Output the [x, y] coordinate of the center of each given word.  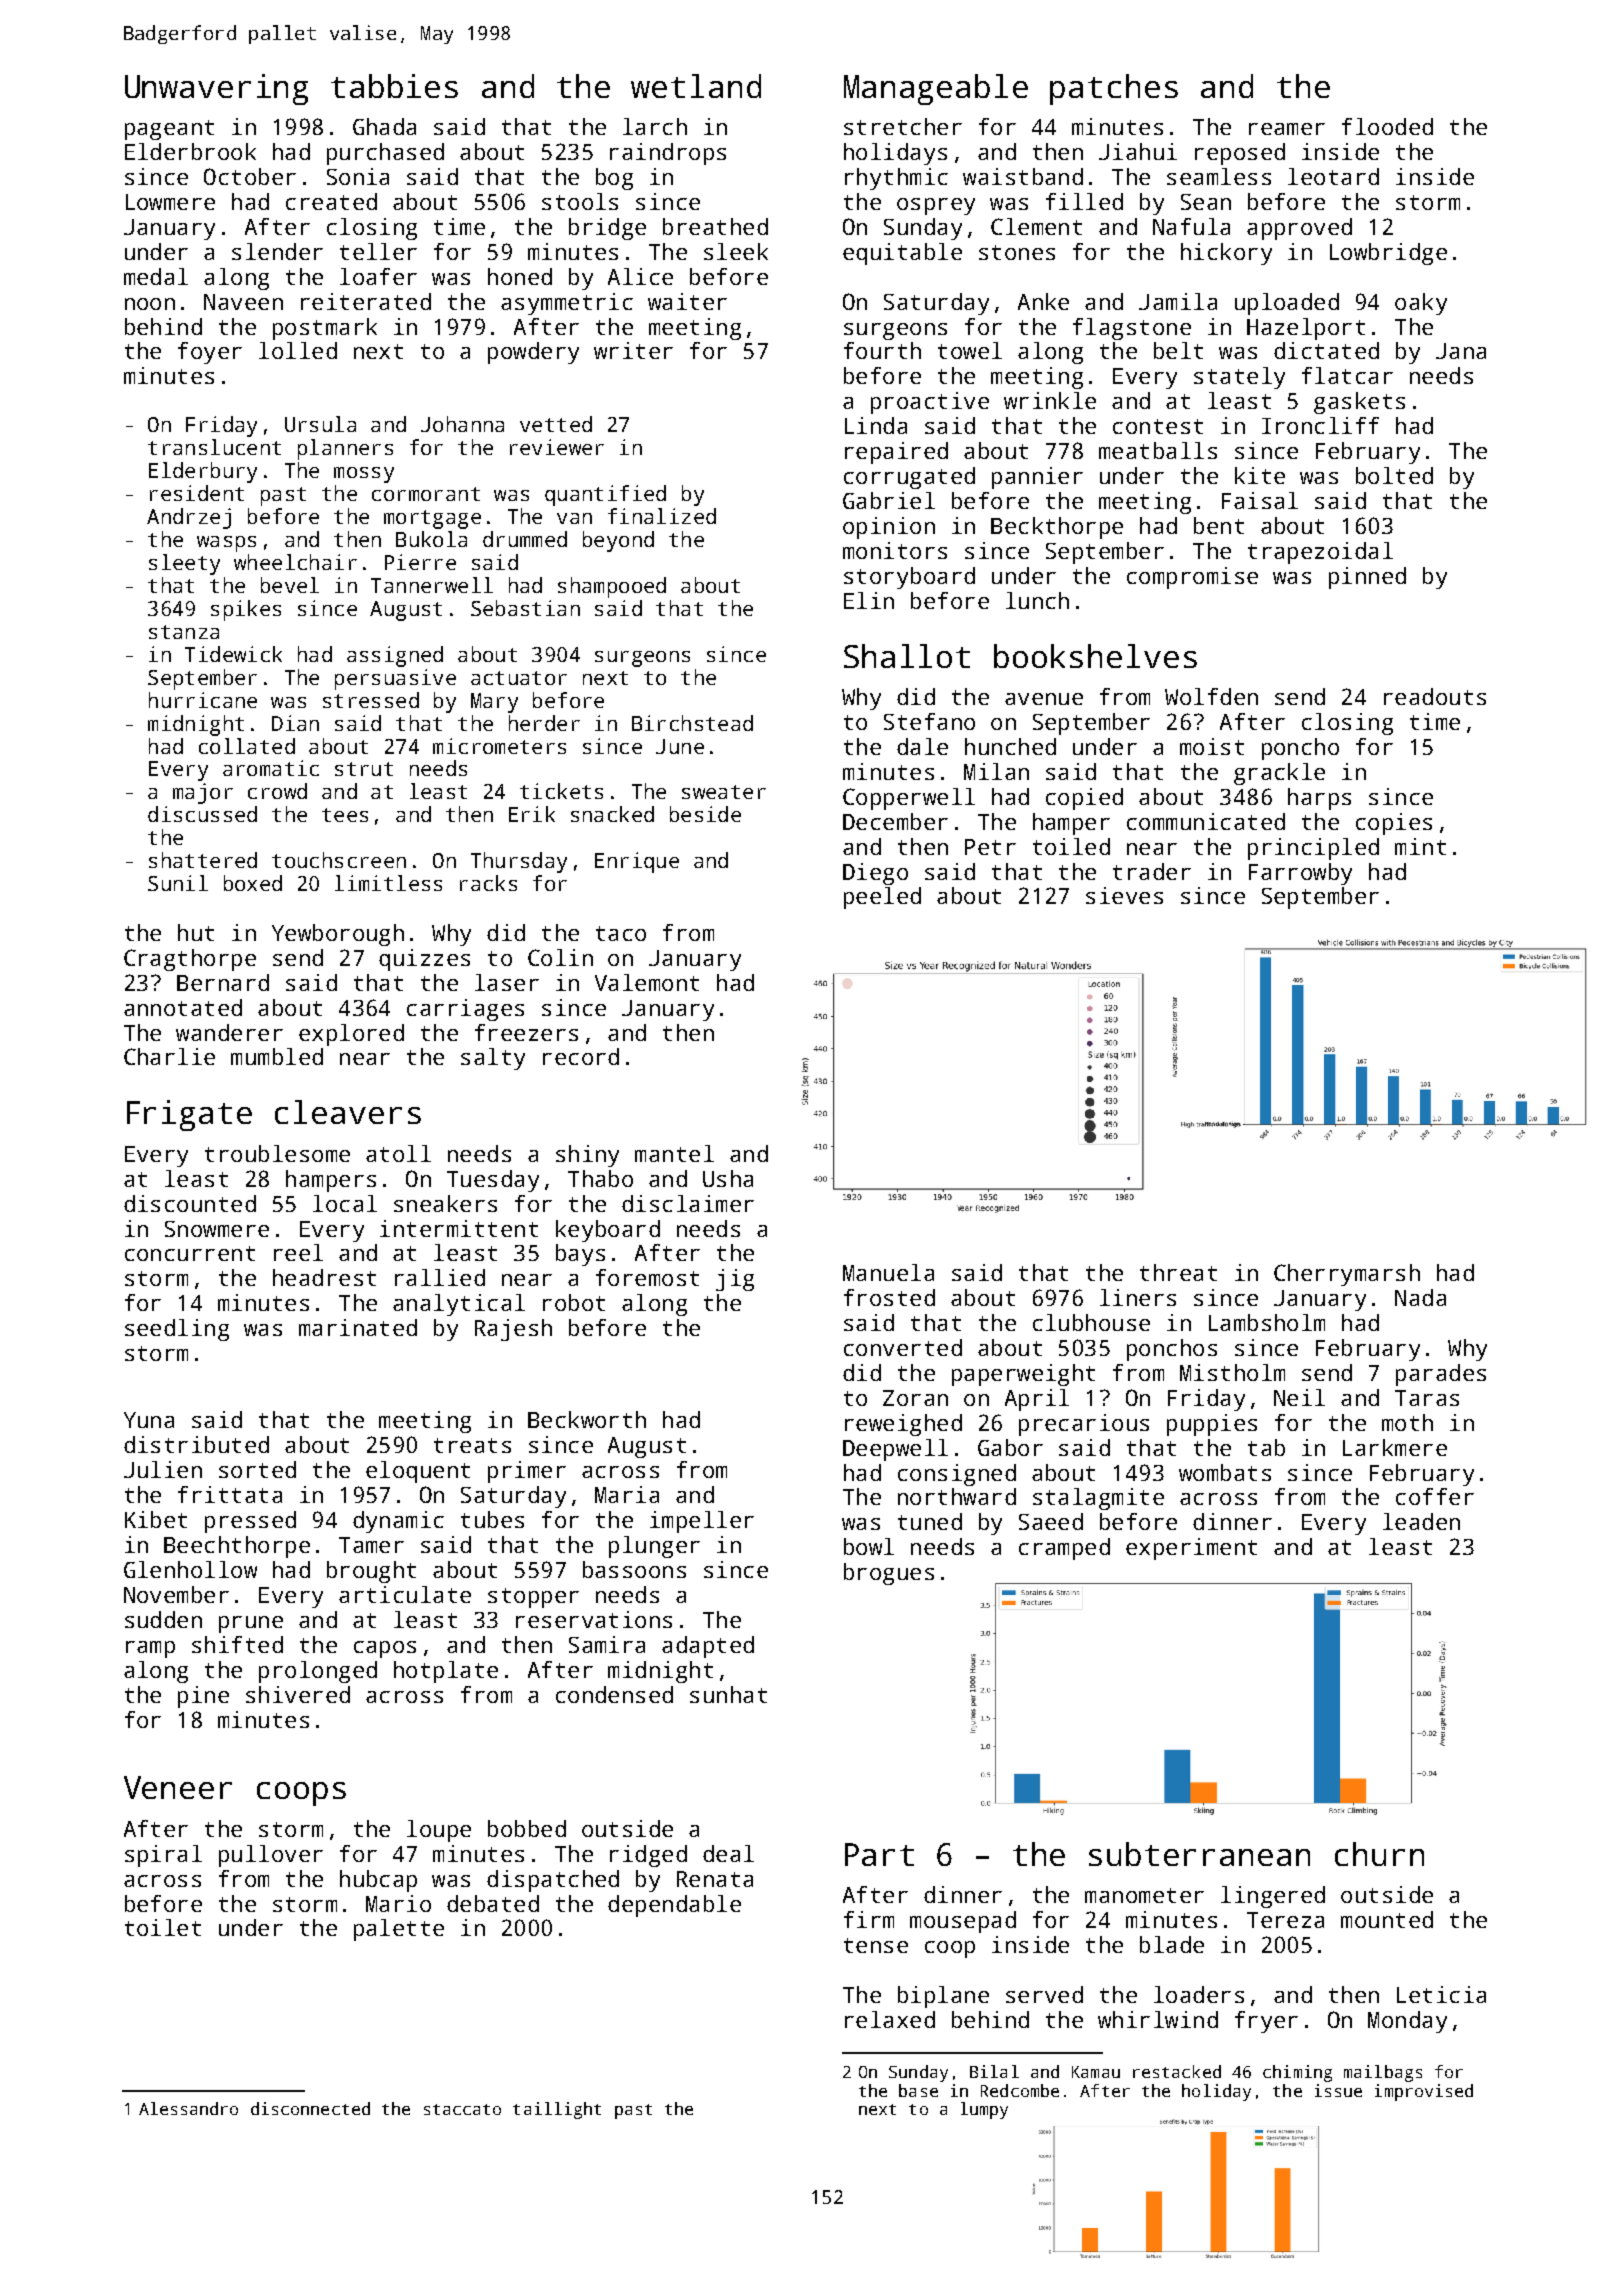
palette [399, 1930]
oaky [1421, 304]
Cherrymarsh [1347, 1275]
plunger [654, 1547]
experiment [1191, 1549]
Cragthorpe [190, 960]
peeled [882, 898]
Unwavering [216, 89]
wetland [696, 86]
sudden [163, 1619]
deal [728, 1853]
